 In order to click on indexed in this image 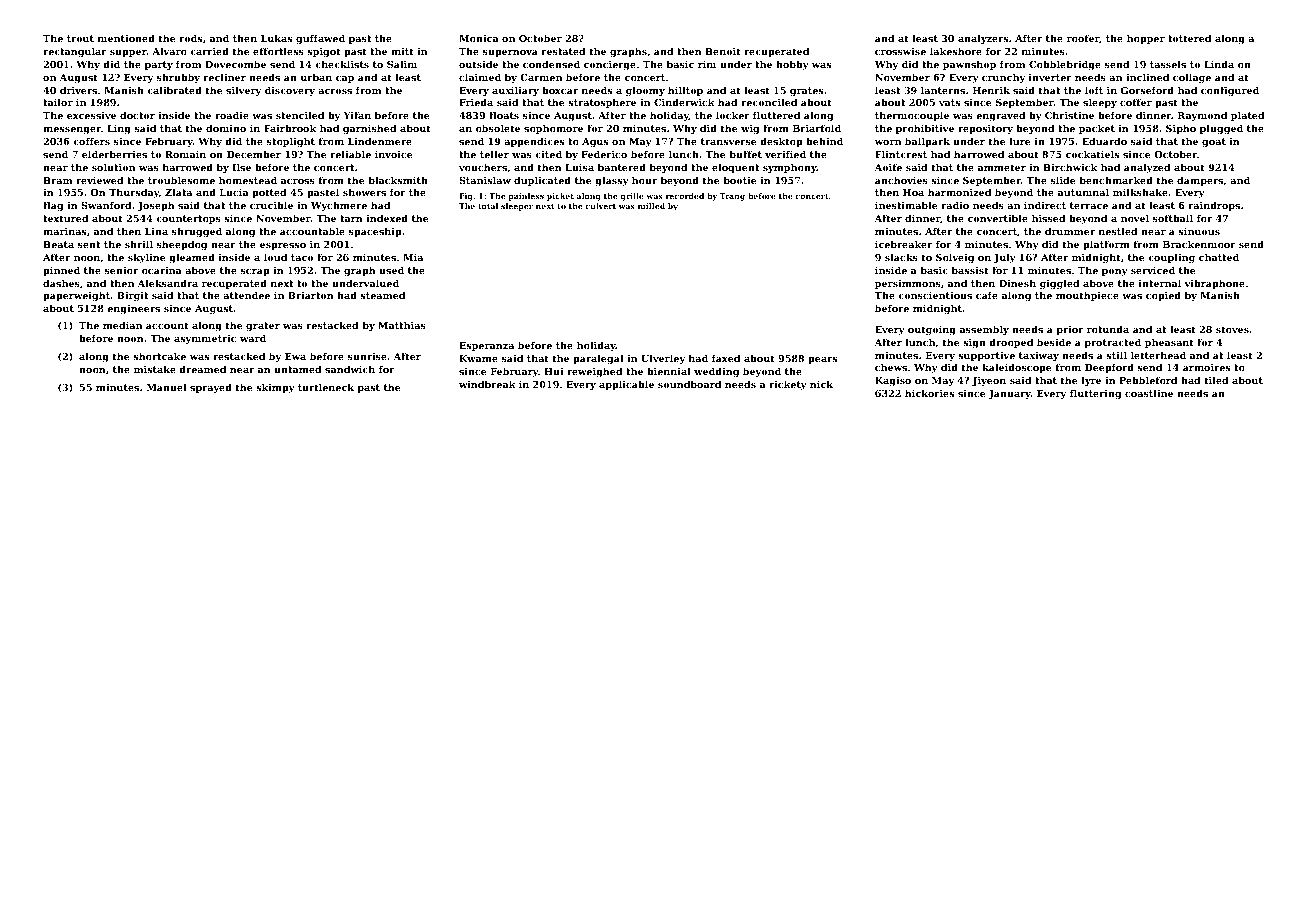, I will do `click(387, 218)`.
